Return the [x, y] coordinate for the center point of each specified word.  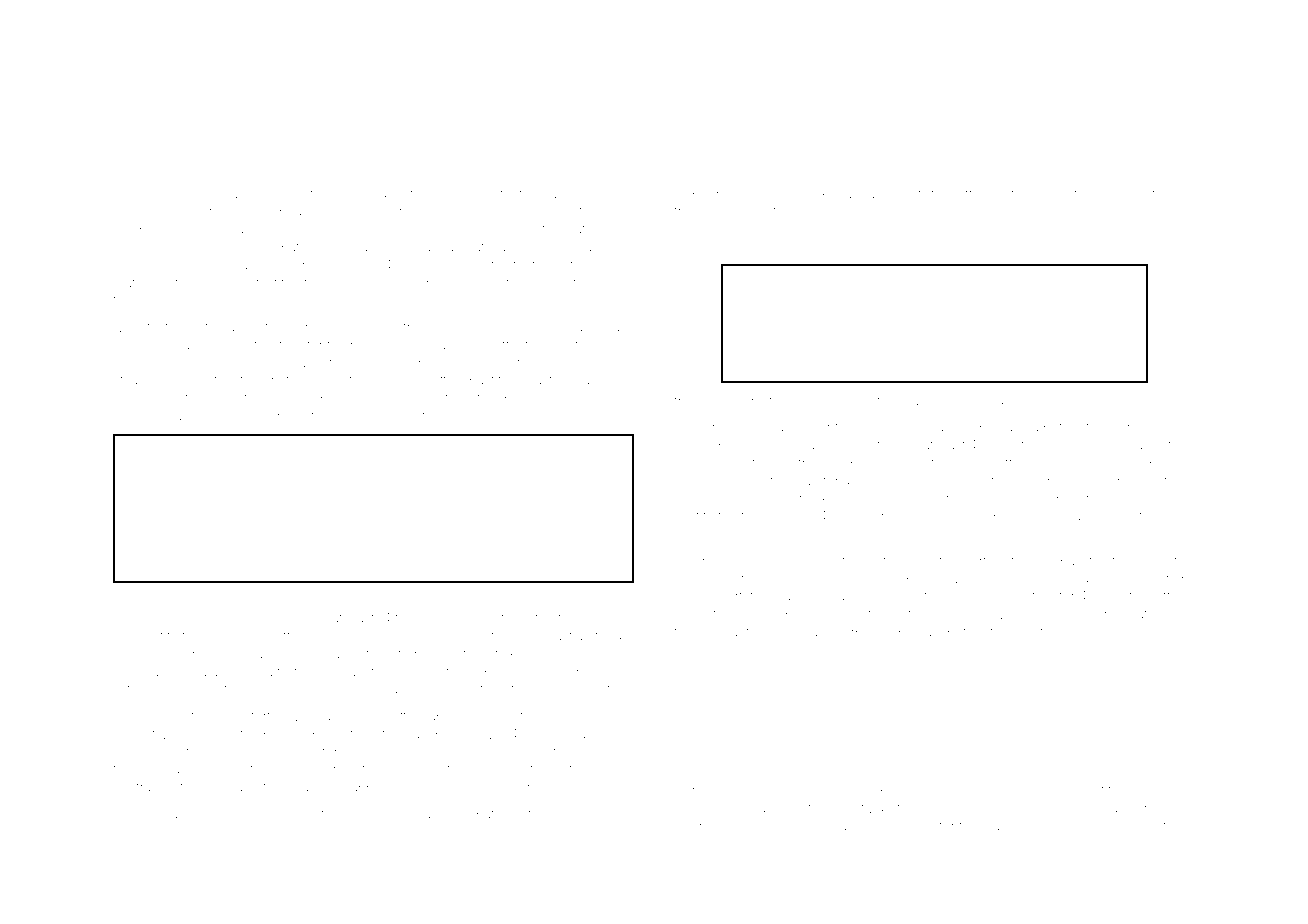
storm [1126, 428]
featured [345, 814]
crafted [967, 194]
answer [197, 417]
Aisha [210, 194]
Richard [841, 194]
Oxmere [563, 672]
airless [721, 427]
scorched [238, 619]
